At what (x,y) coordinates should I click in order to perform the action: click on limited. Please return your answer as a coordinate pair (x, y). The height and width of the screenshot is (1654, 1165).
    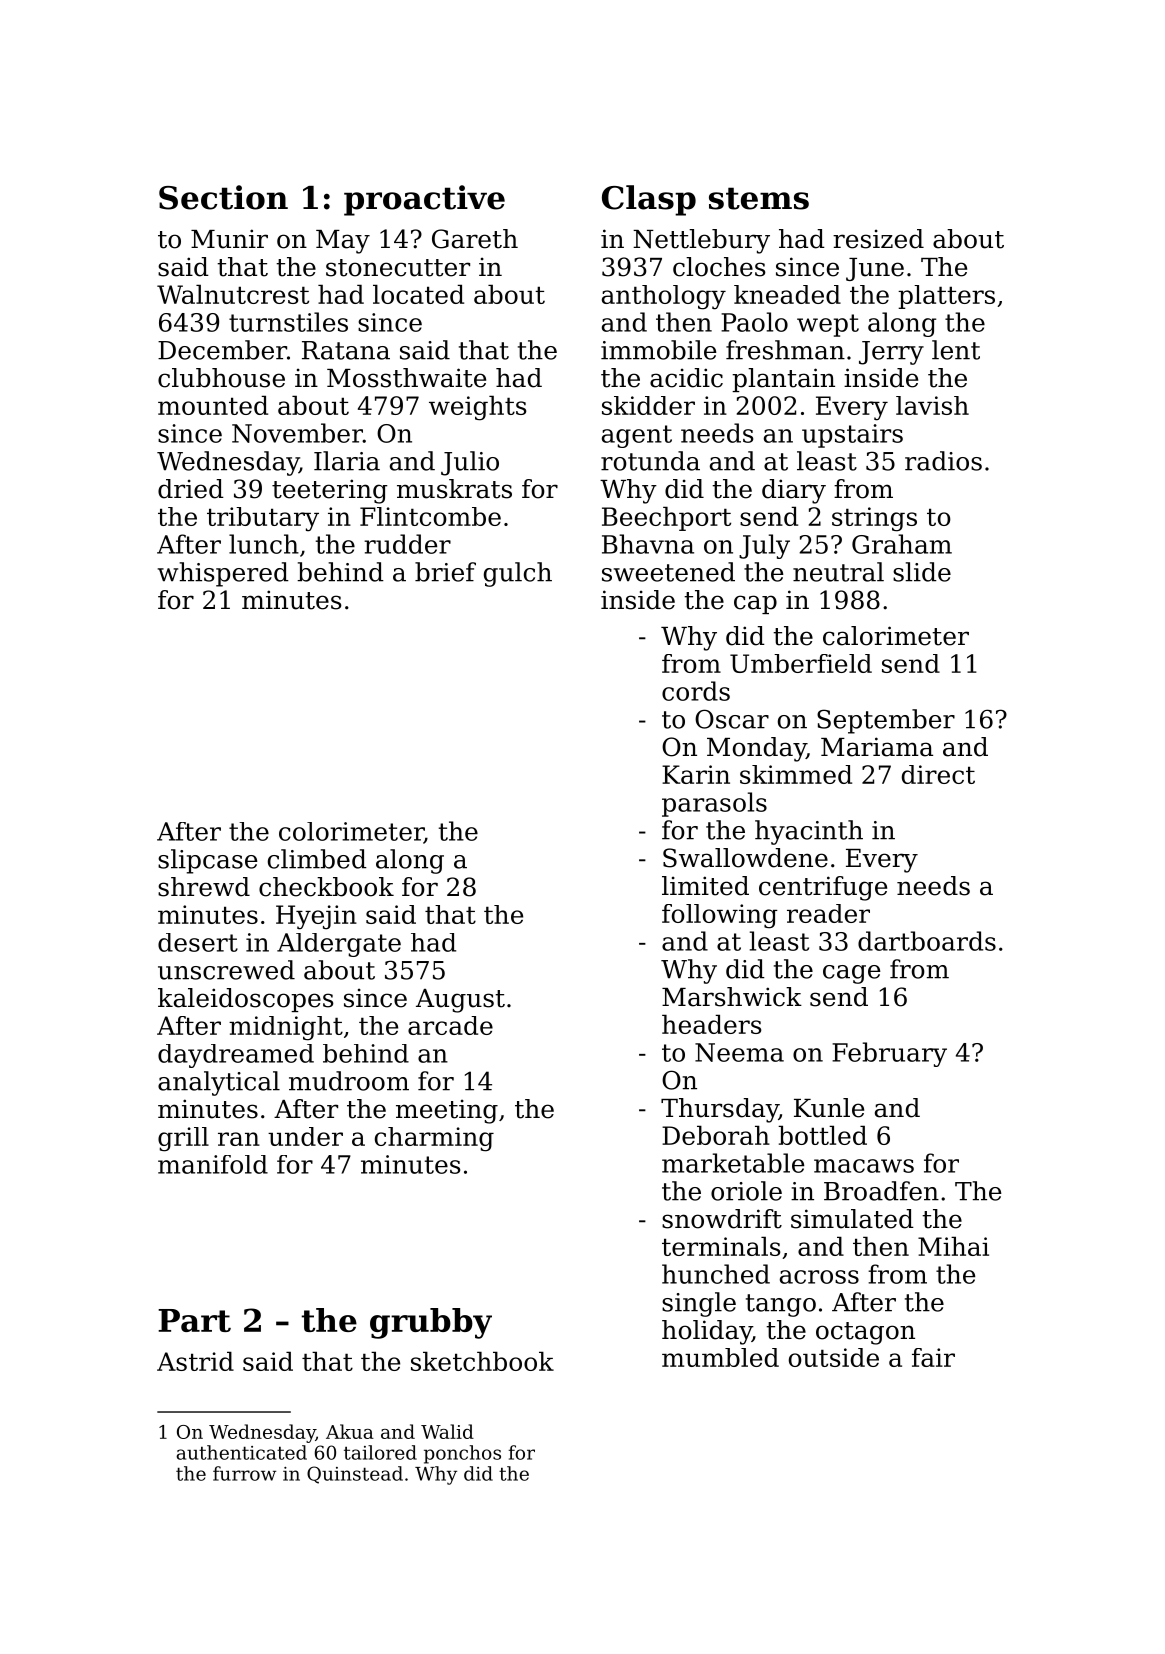
    Looking at the image, I should click on (705, 886).
